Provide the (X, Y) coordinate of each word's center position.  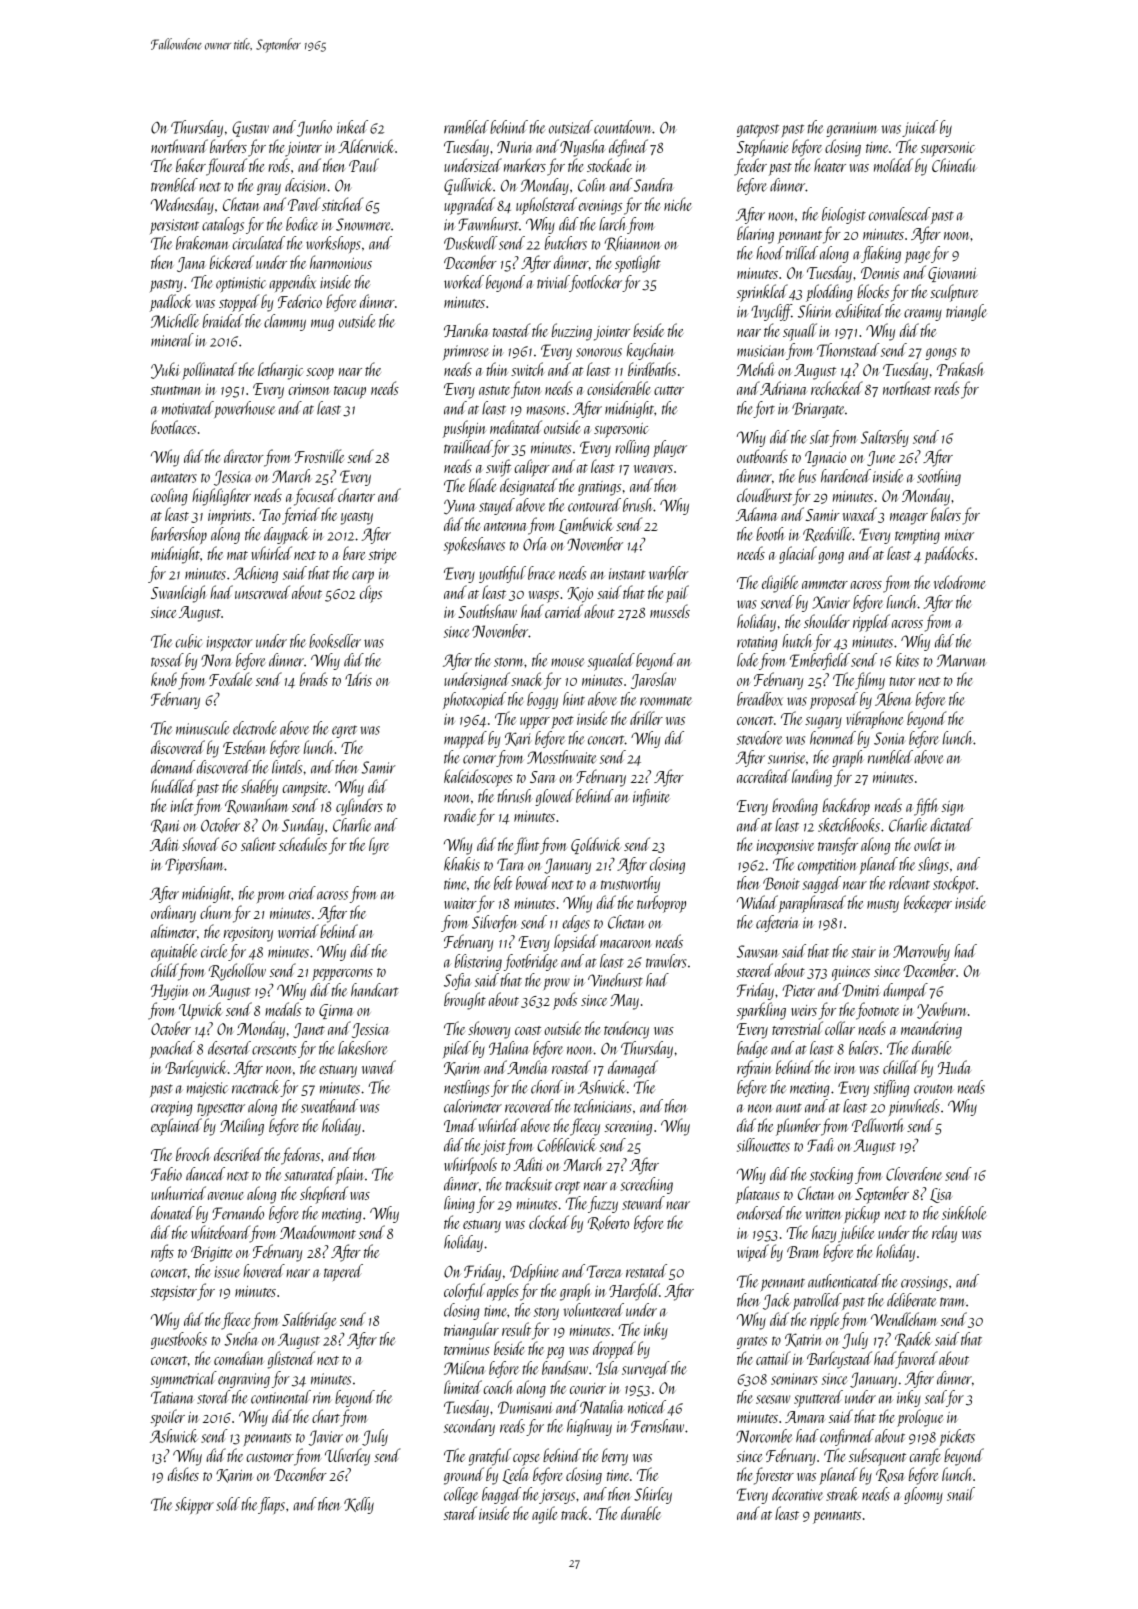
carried (564, 611)
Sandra (654, 185)
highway (589, 1427)
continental (281, 1397)
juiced (920, 128)
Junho (314, 128)
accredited (763, 776)
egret (344, 731)
